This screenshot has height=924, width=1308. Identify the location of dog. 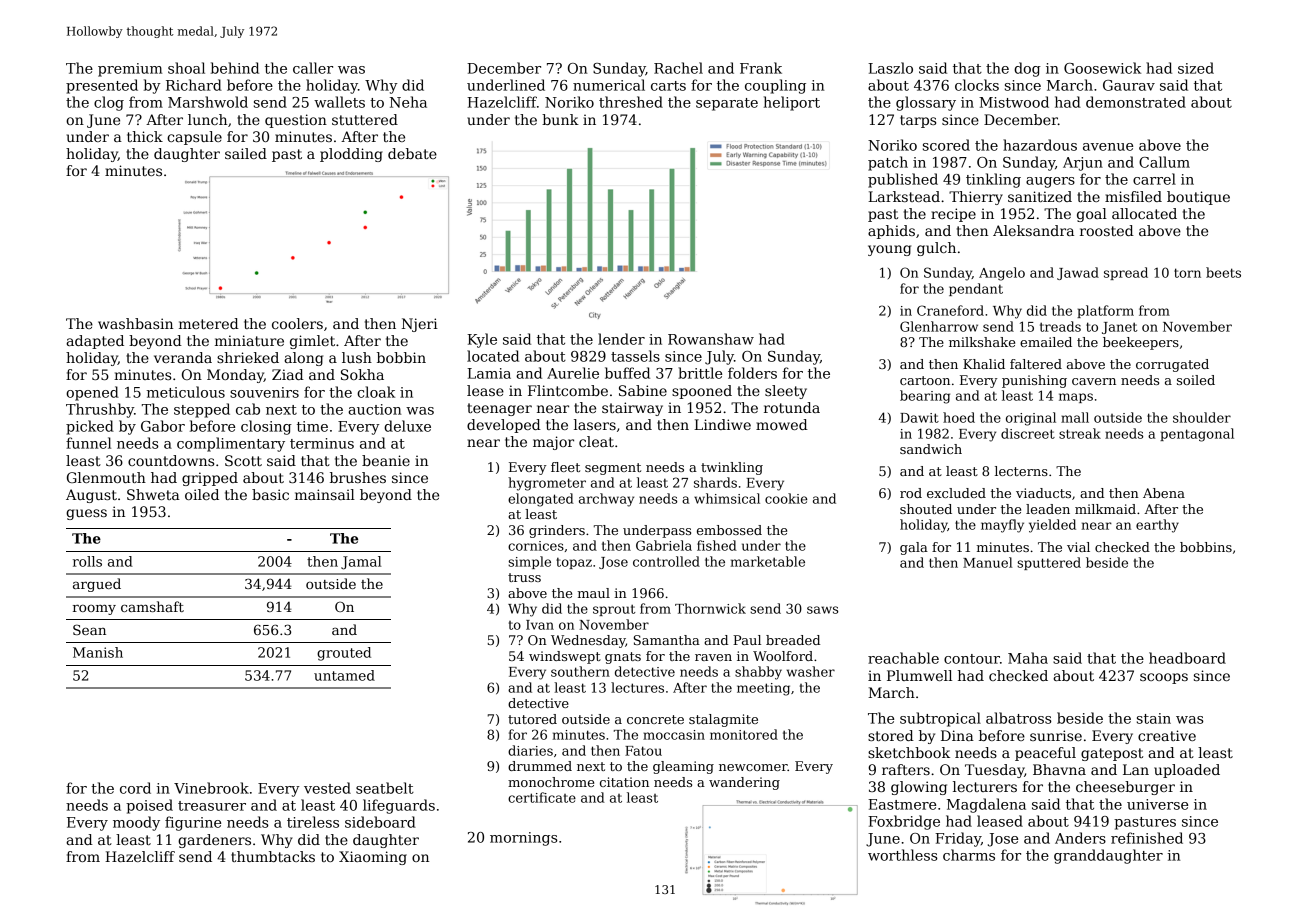
(1027, 69).
